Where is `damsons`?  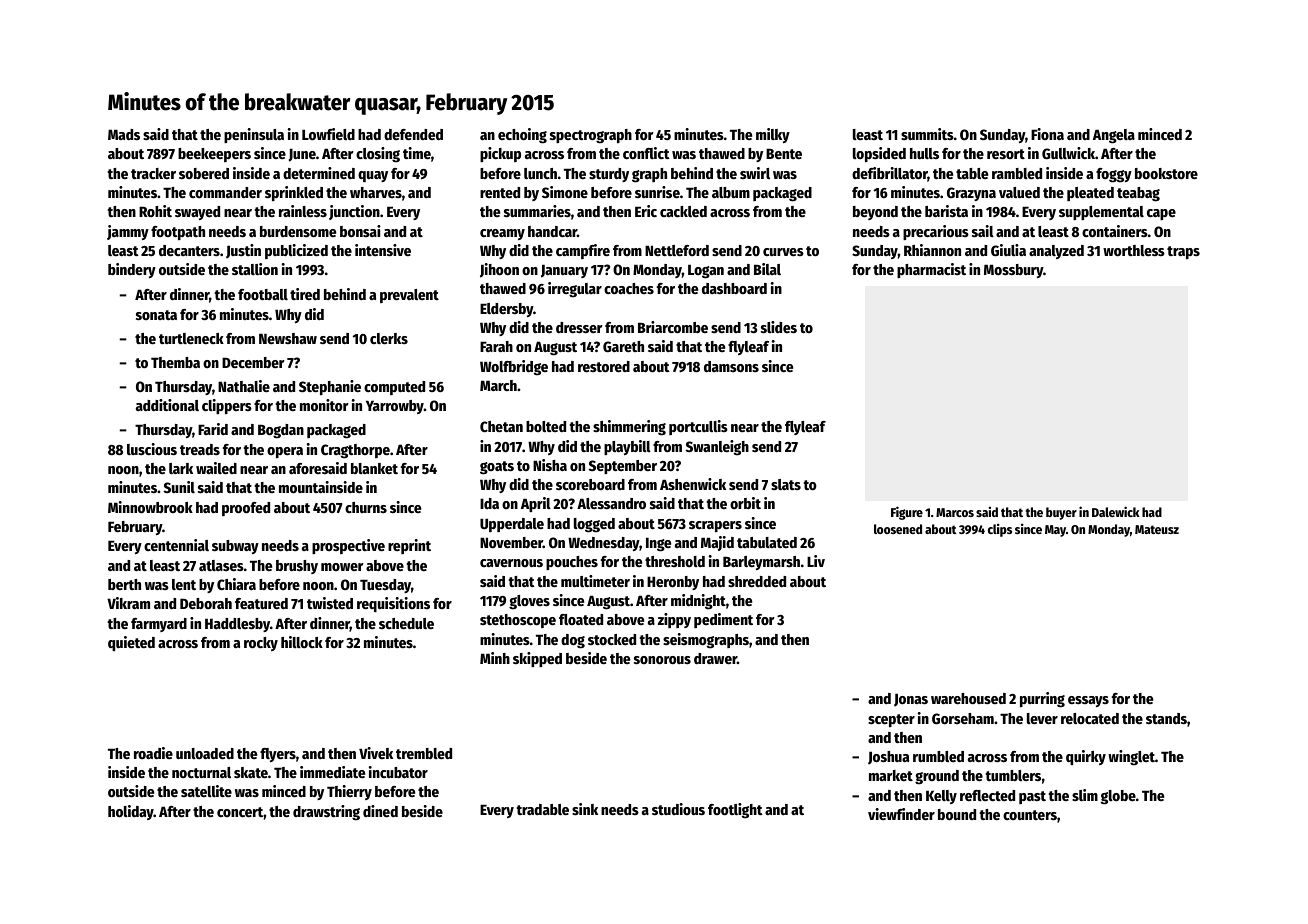 damsons is located at coordinates (731, 366).
